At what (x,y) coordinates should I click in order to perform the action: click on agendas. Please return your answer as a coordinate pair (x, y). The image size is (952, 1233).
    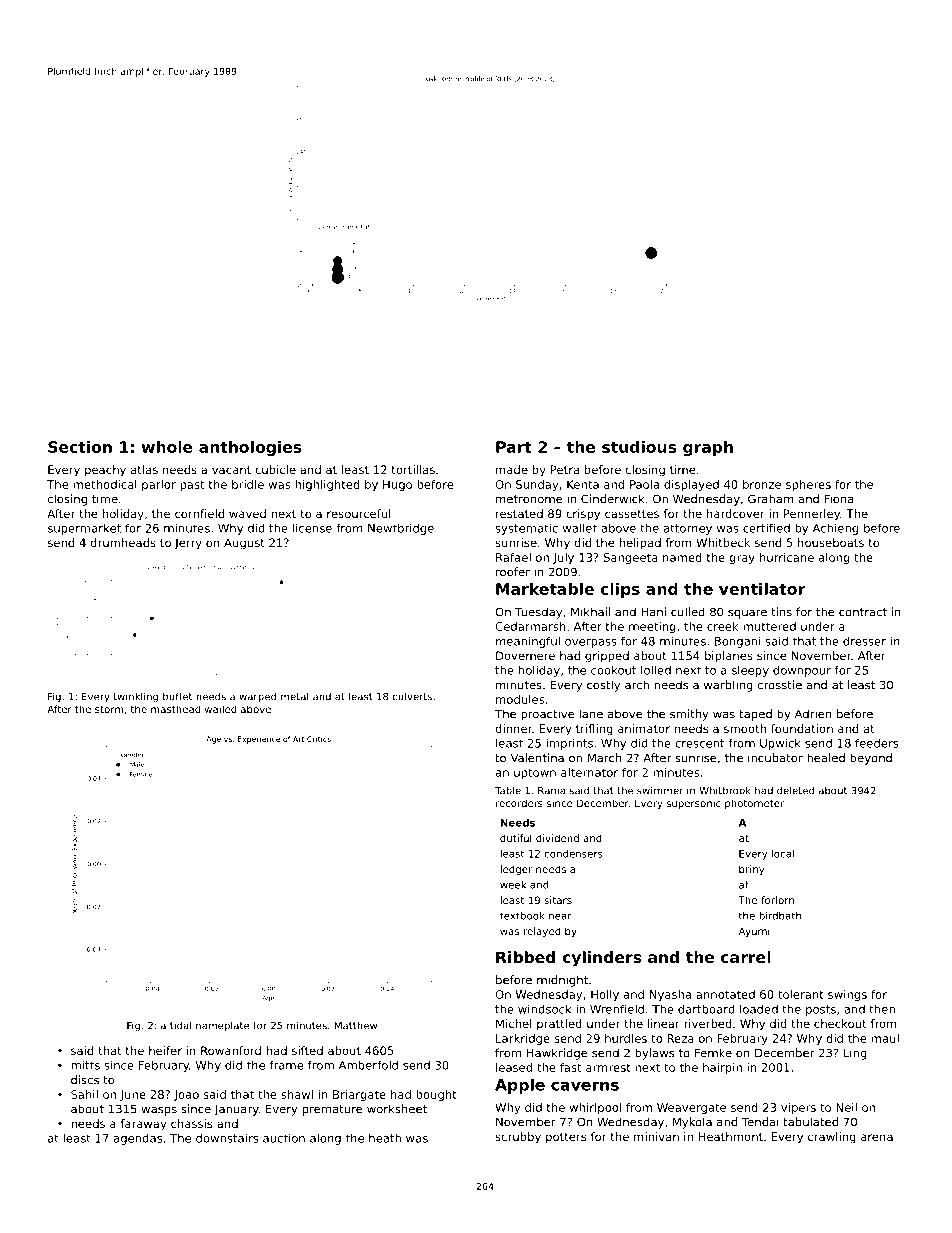
    Looking at the image, I should click on (138, 1139).
